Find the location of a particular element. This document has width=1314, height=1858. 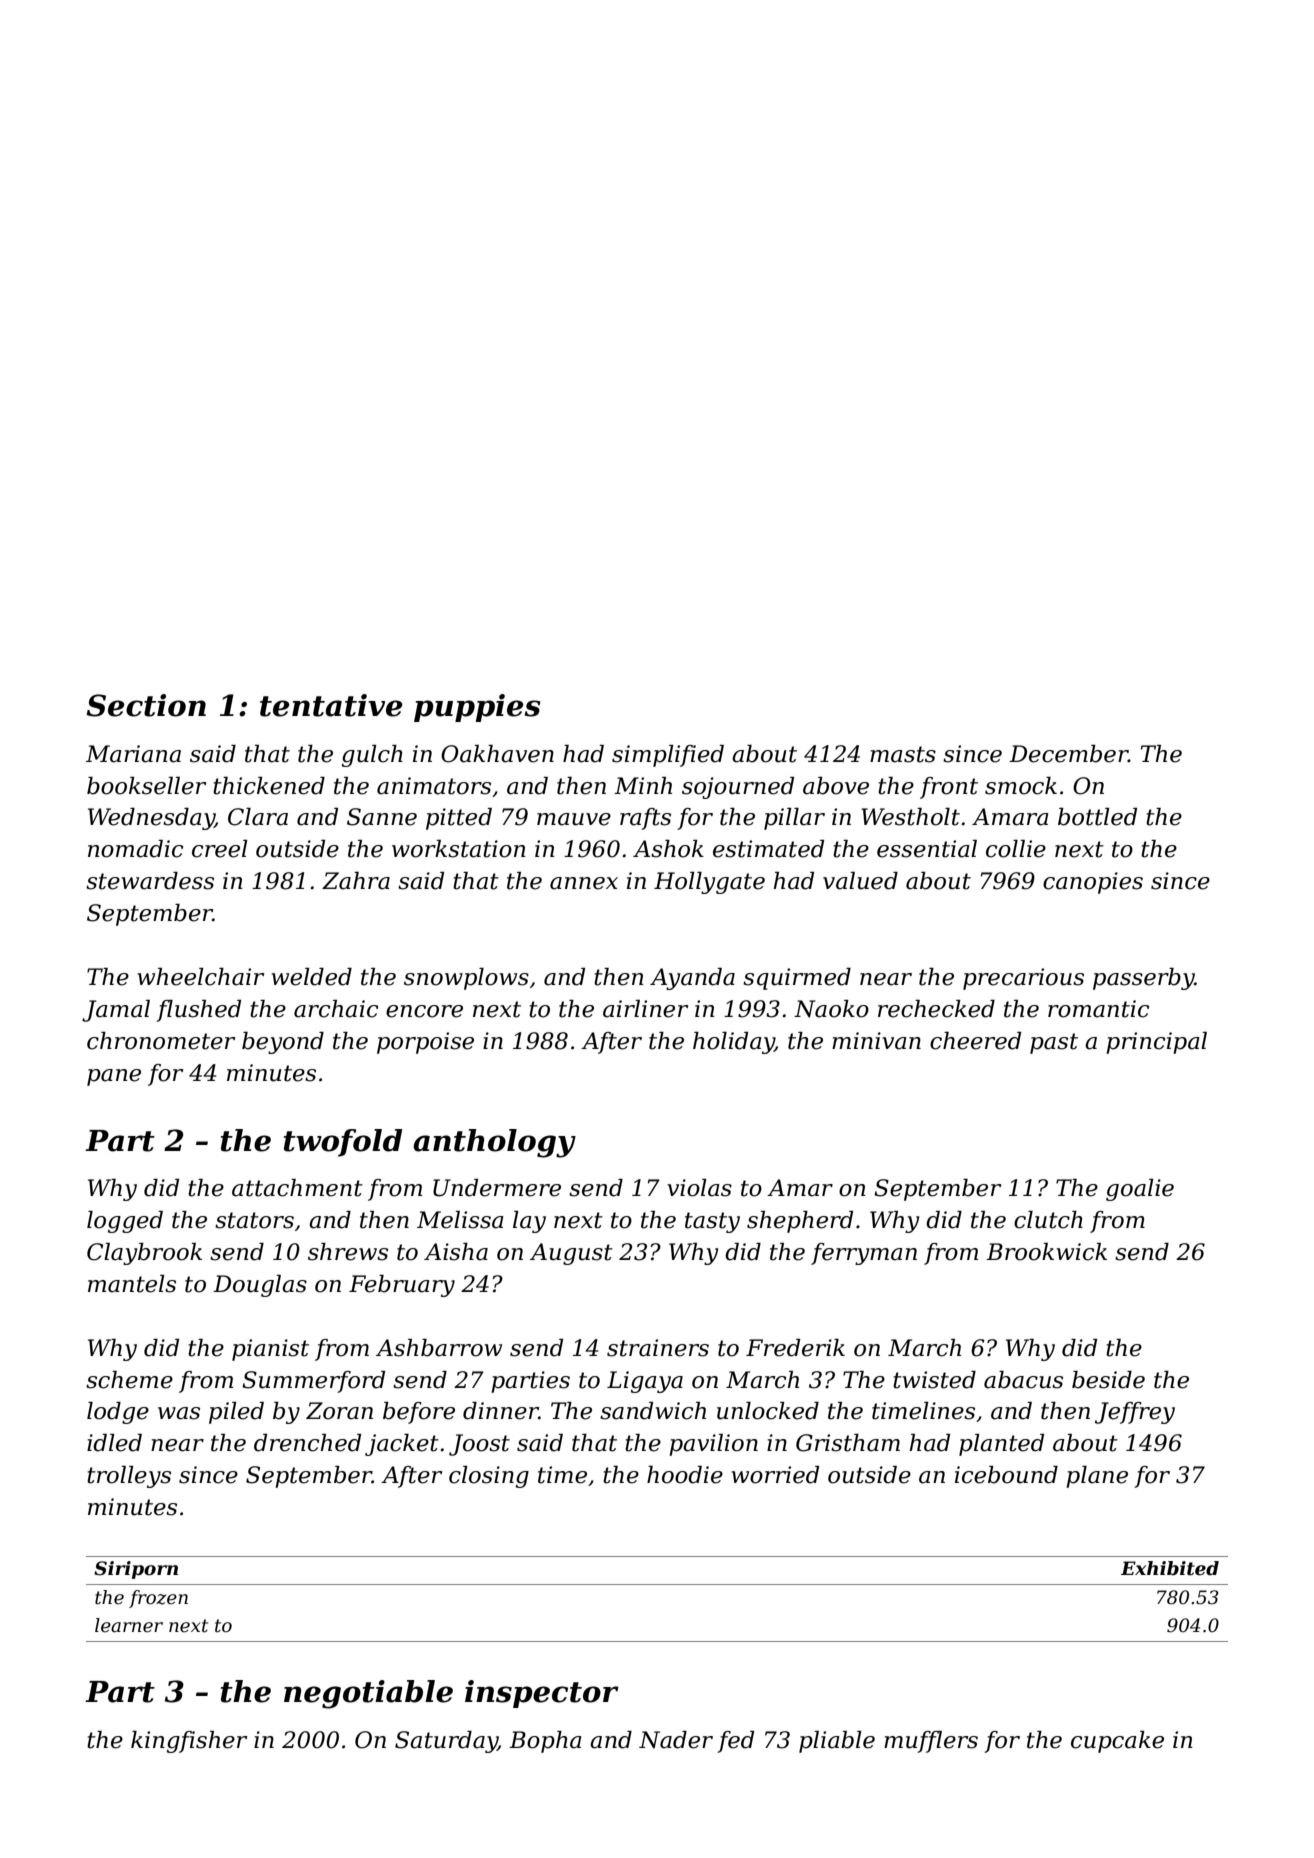

bottled is located at coordinates (1097, 817).
